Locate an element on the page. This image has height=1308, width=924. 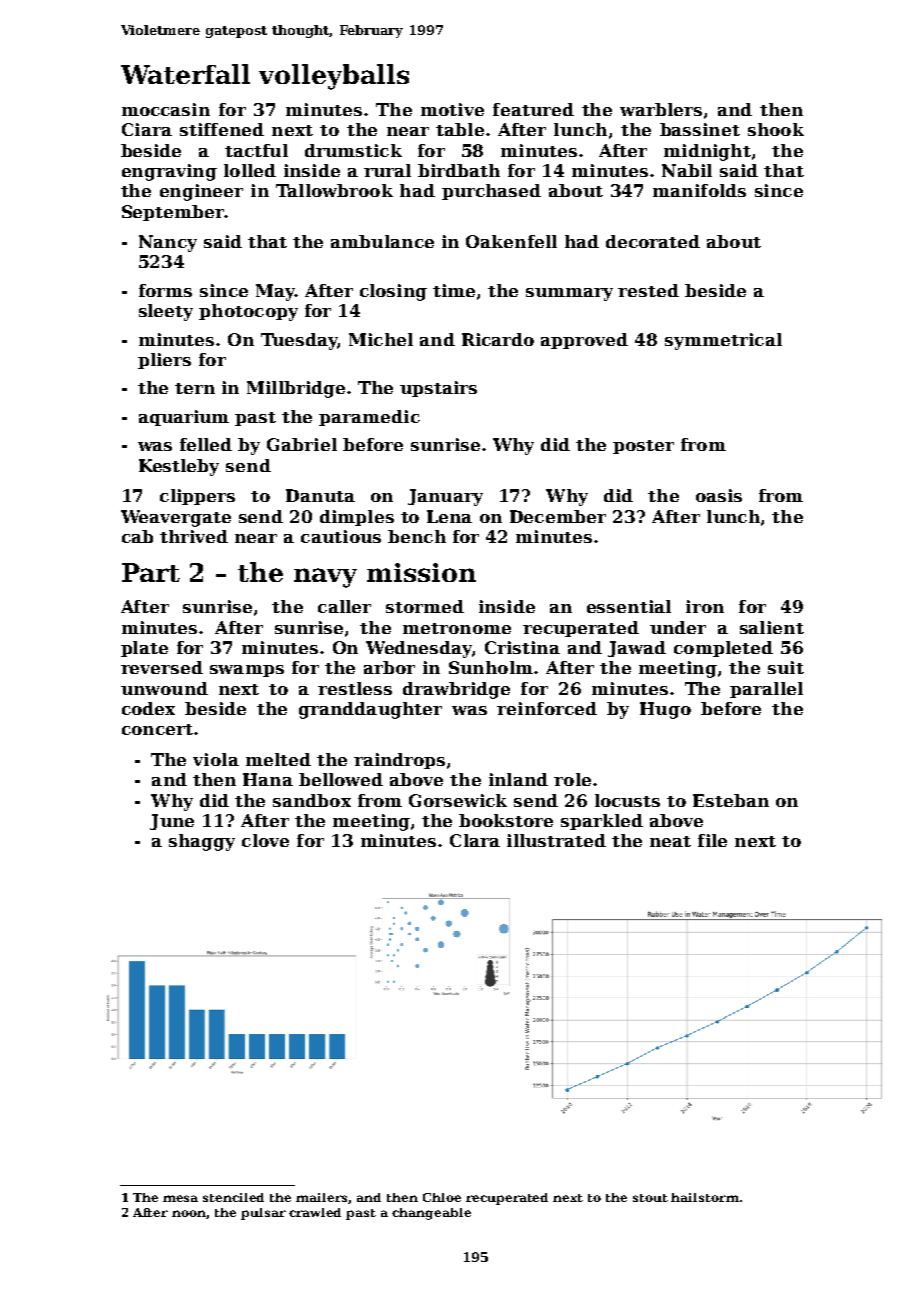
parallel is located at coordinates (766, 690).
